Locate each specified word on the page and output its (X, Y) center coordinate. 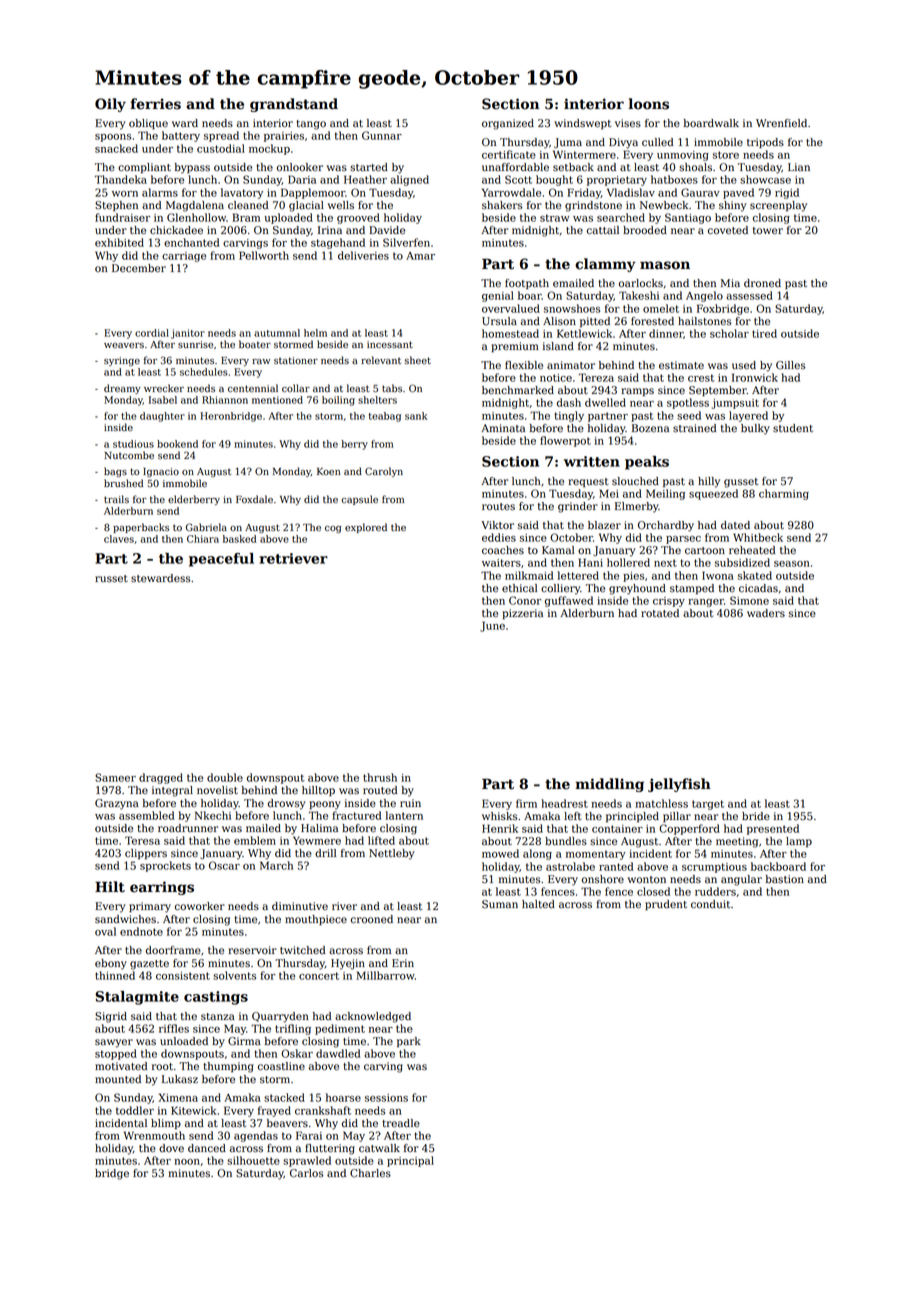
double (225, 777)
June (492, 626)
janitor (188, 334)
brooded (645, 230)
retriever (293, 558)
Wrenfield (781, 123)
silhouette (253, 1160)
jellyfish (679, 785)
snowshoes (572, 308)
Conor (525, 600)
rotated (660, 613)
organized (508, 124)
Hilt (110, 887)
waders (766, 613)
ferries (155, 104)
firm (526, 803)
